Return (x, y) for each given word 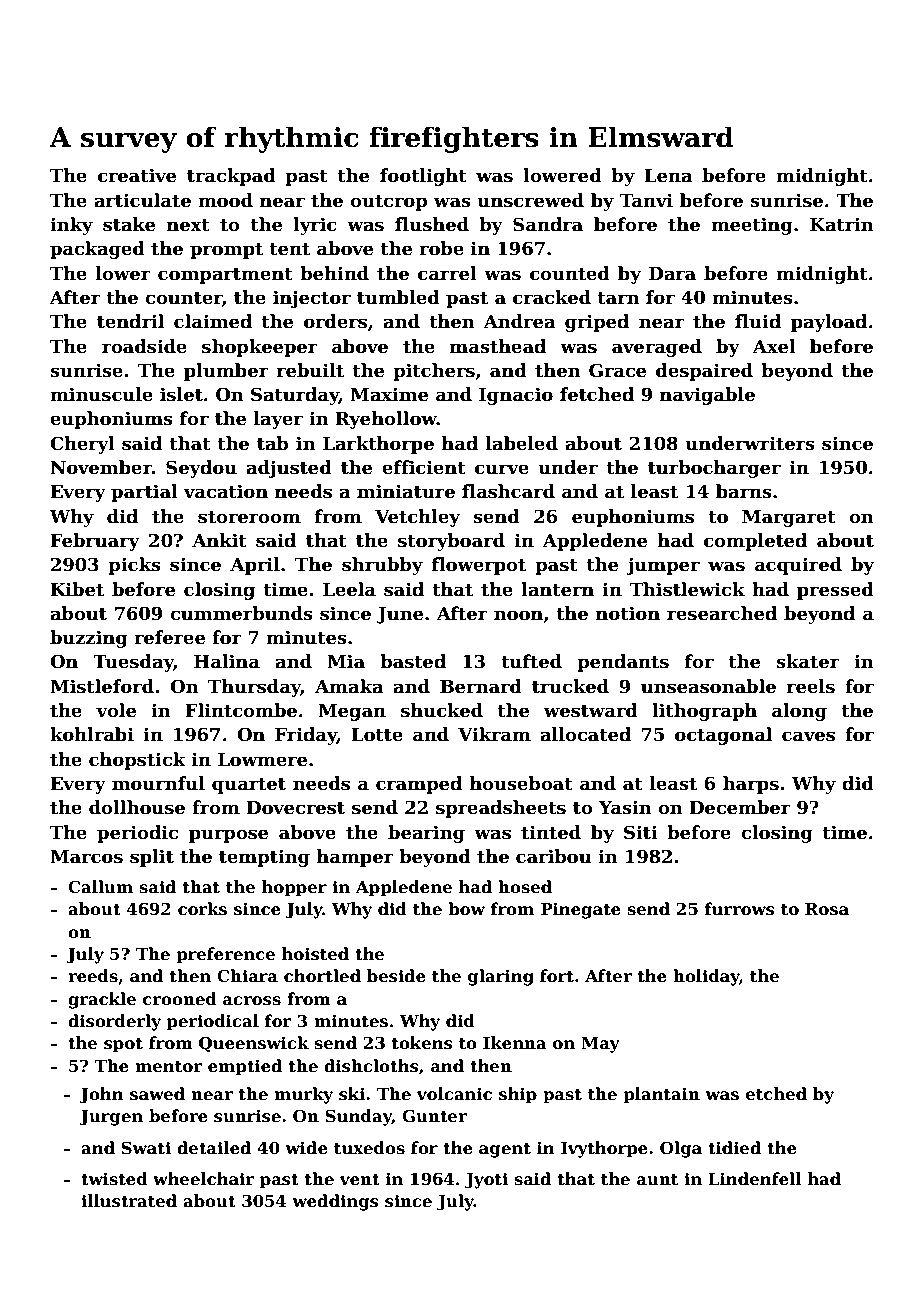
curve (502, 469)
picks (134, 566)
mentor (169, 1067)
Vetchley (417, 518)
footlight (423, 177)
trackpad (231, 177)
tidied (734, 1148)
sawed (157, 1094)
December (740, 807)
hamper (355, 858)
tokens (422, 1043)
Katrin (842, 224)
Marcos (86, 857)
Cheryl (82, 445)
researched (722, 613)
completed (755, 542)
